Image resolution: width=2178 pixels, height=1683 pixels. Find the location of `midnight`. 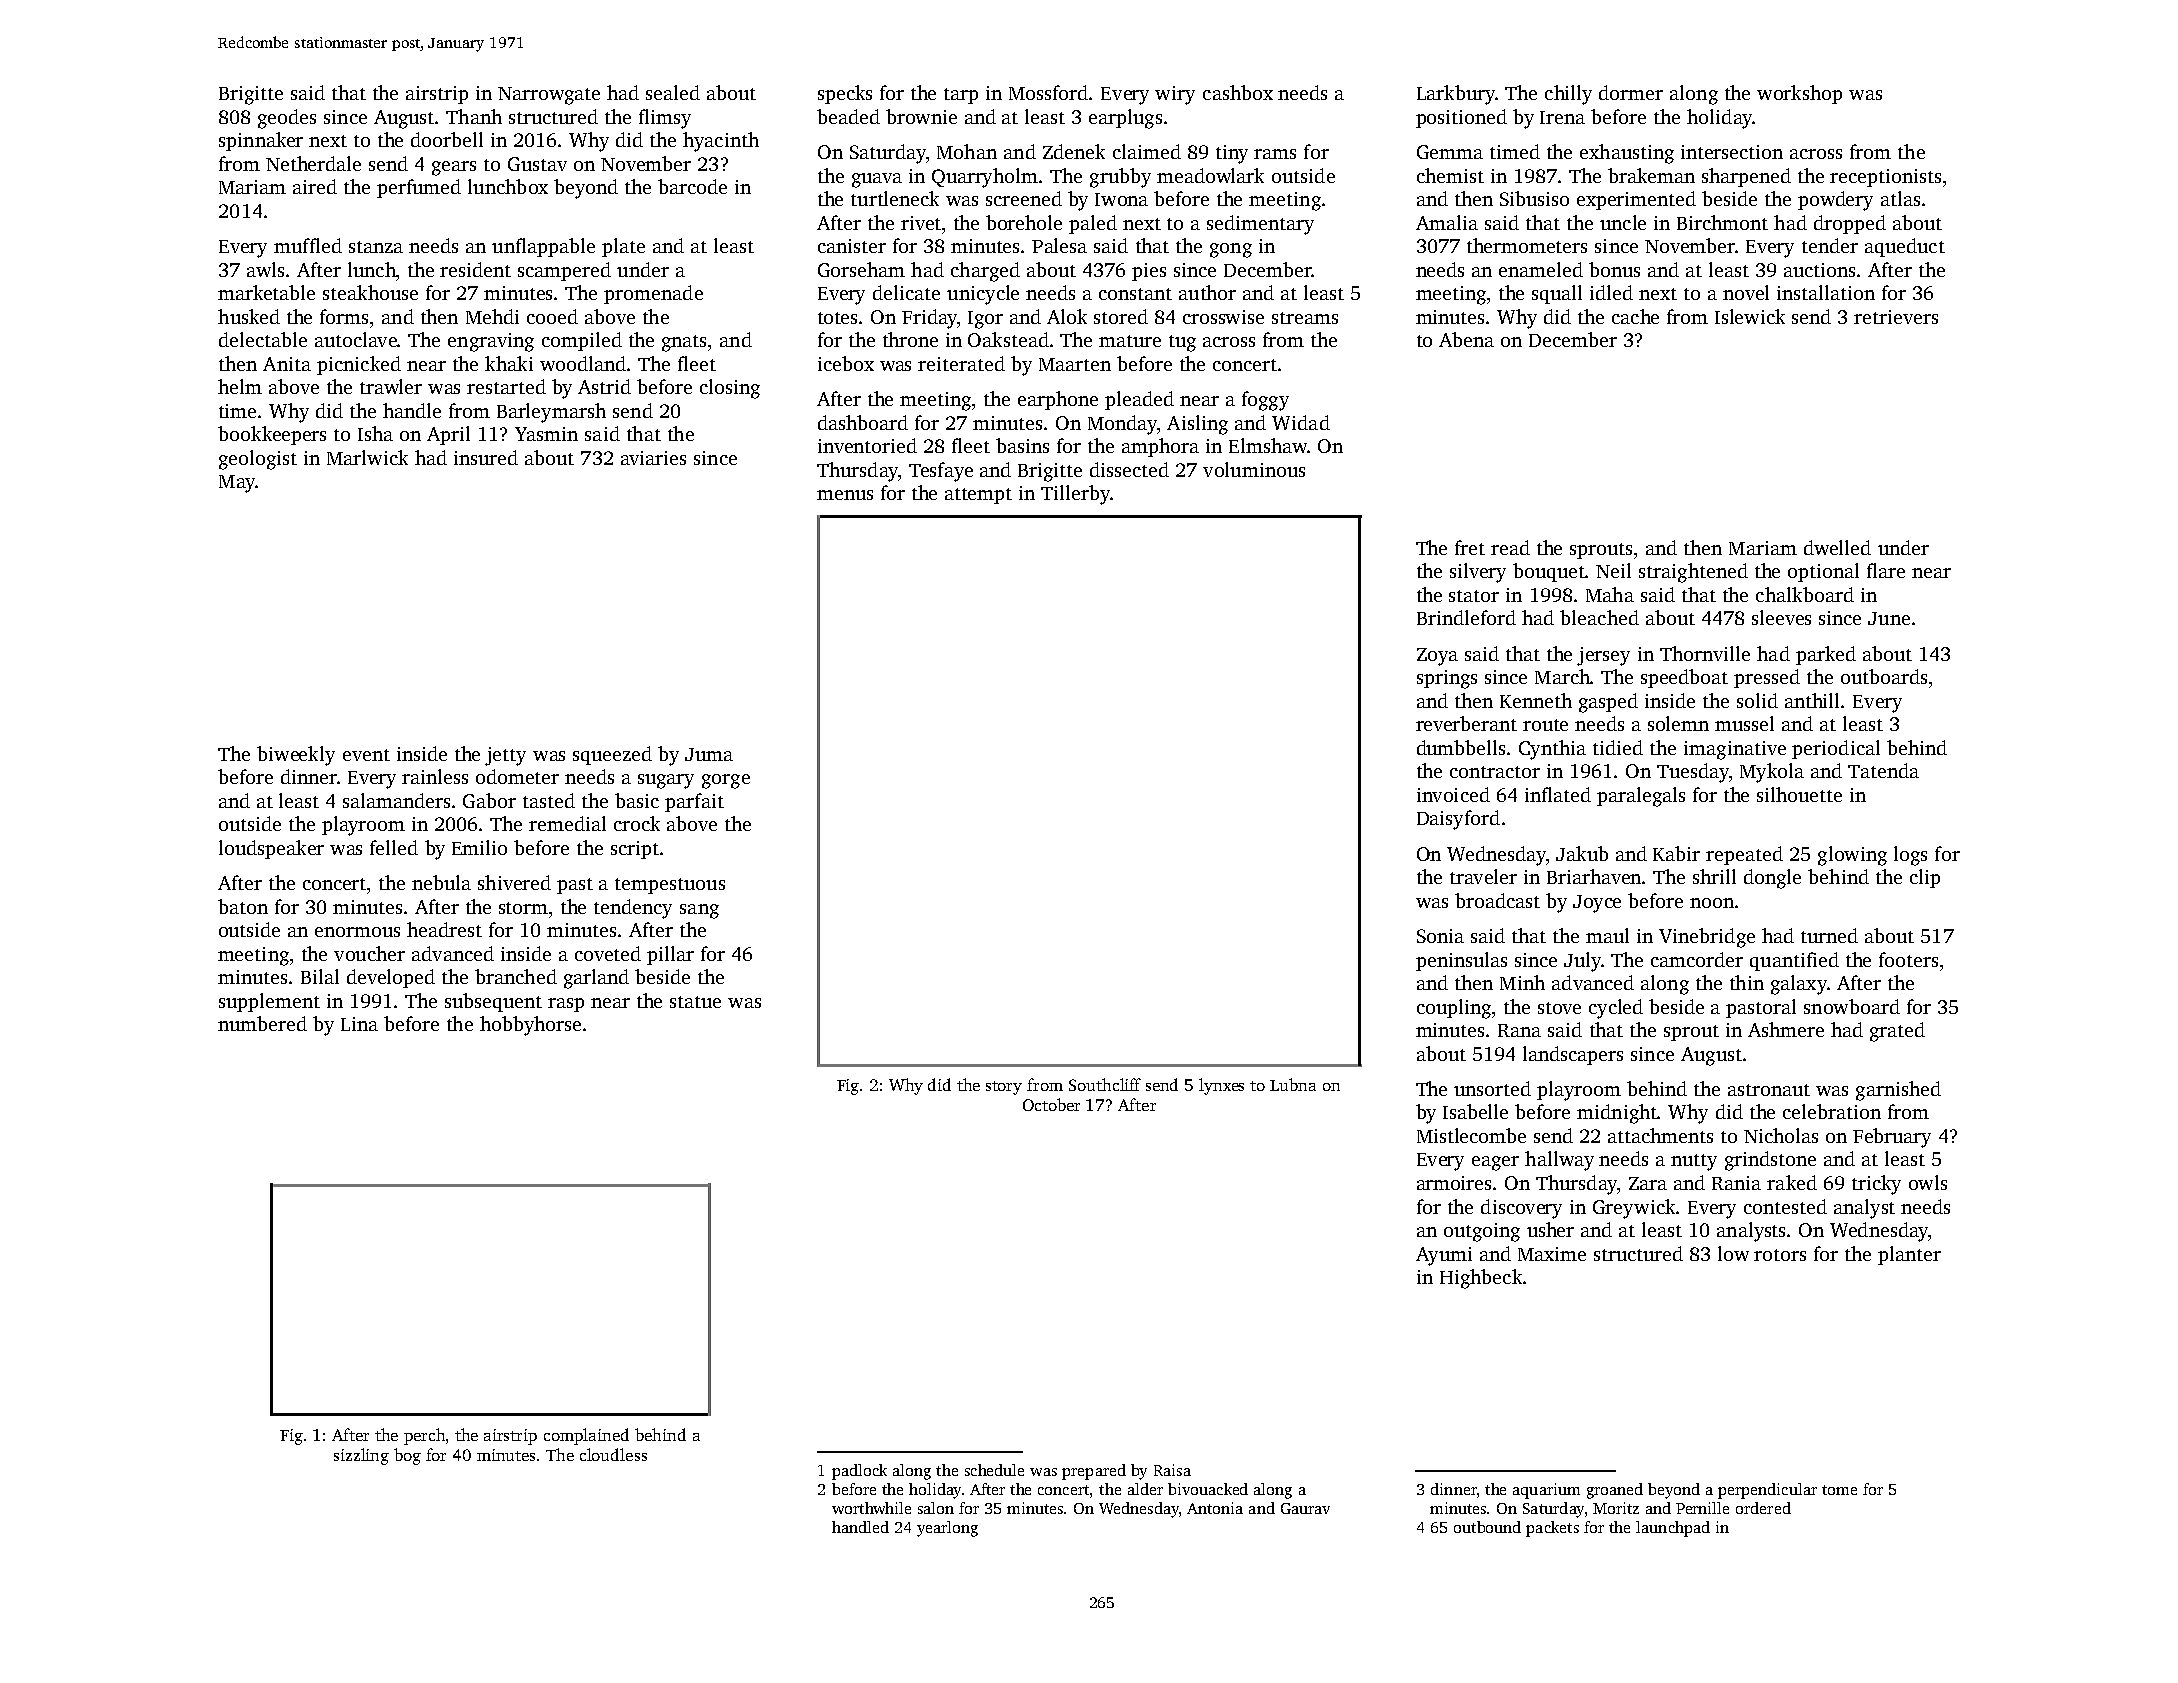

midnight is located at coordinates (1617, 1114).
